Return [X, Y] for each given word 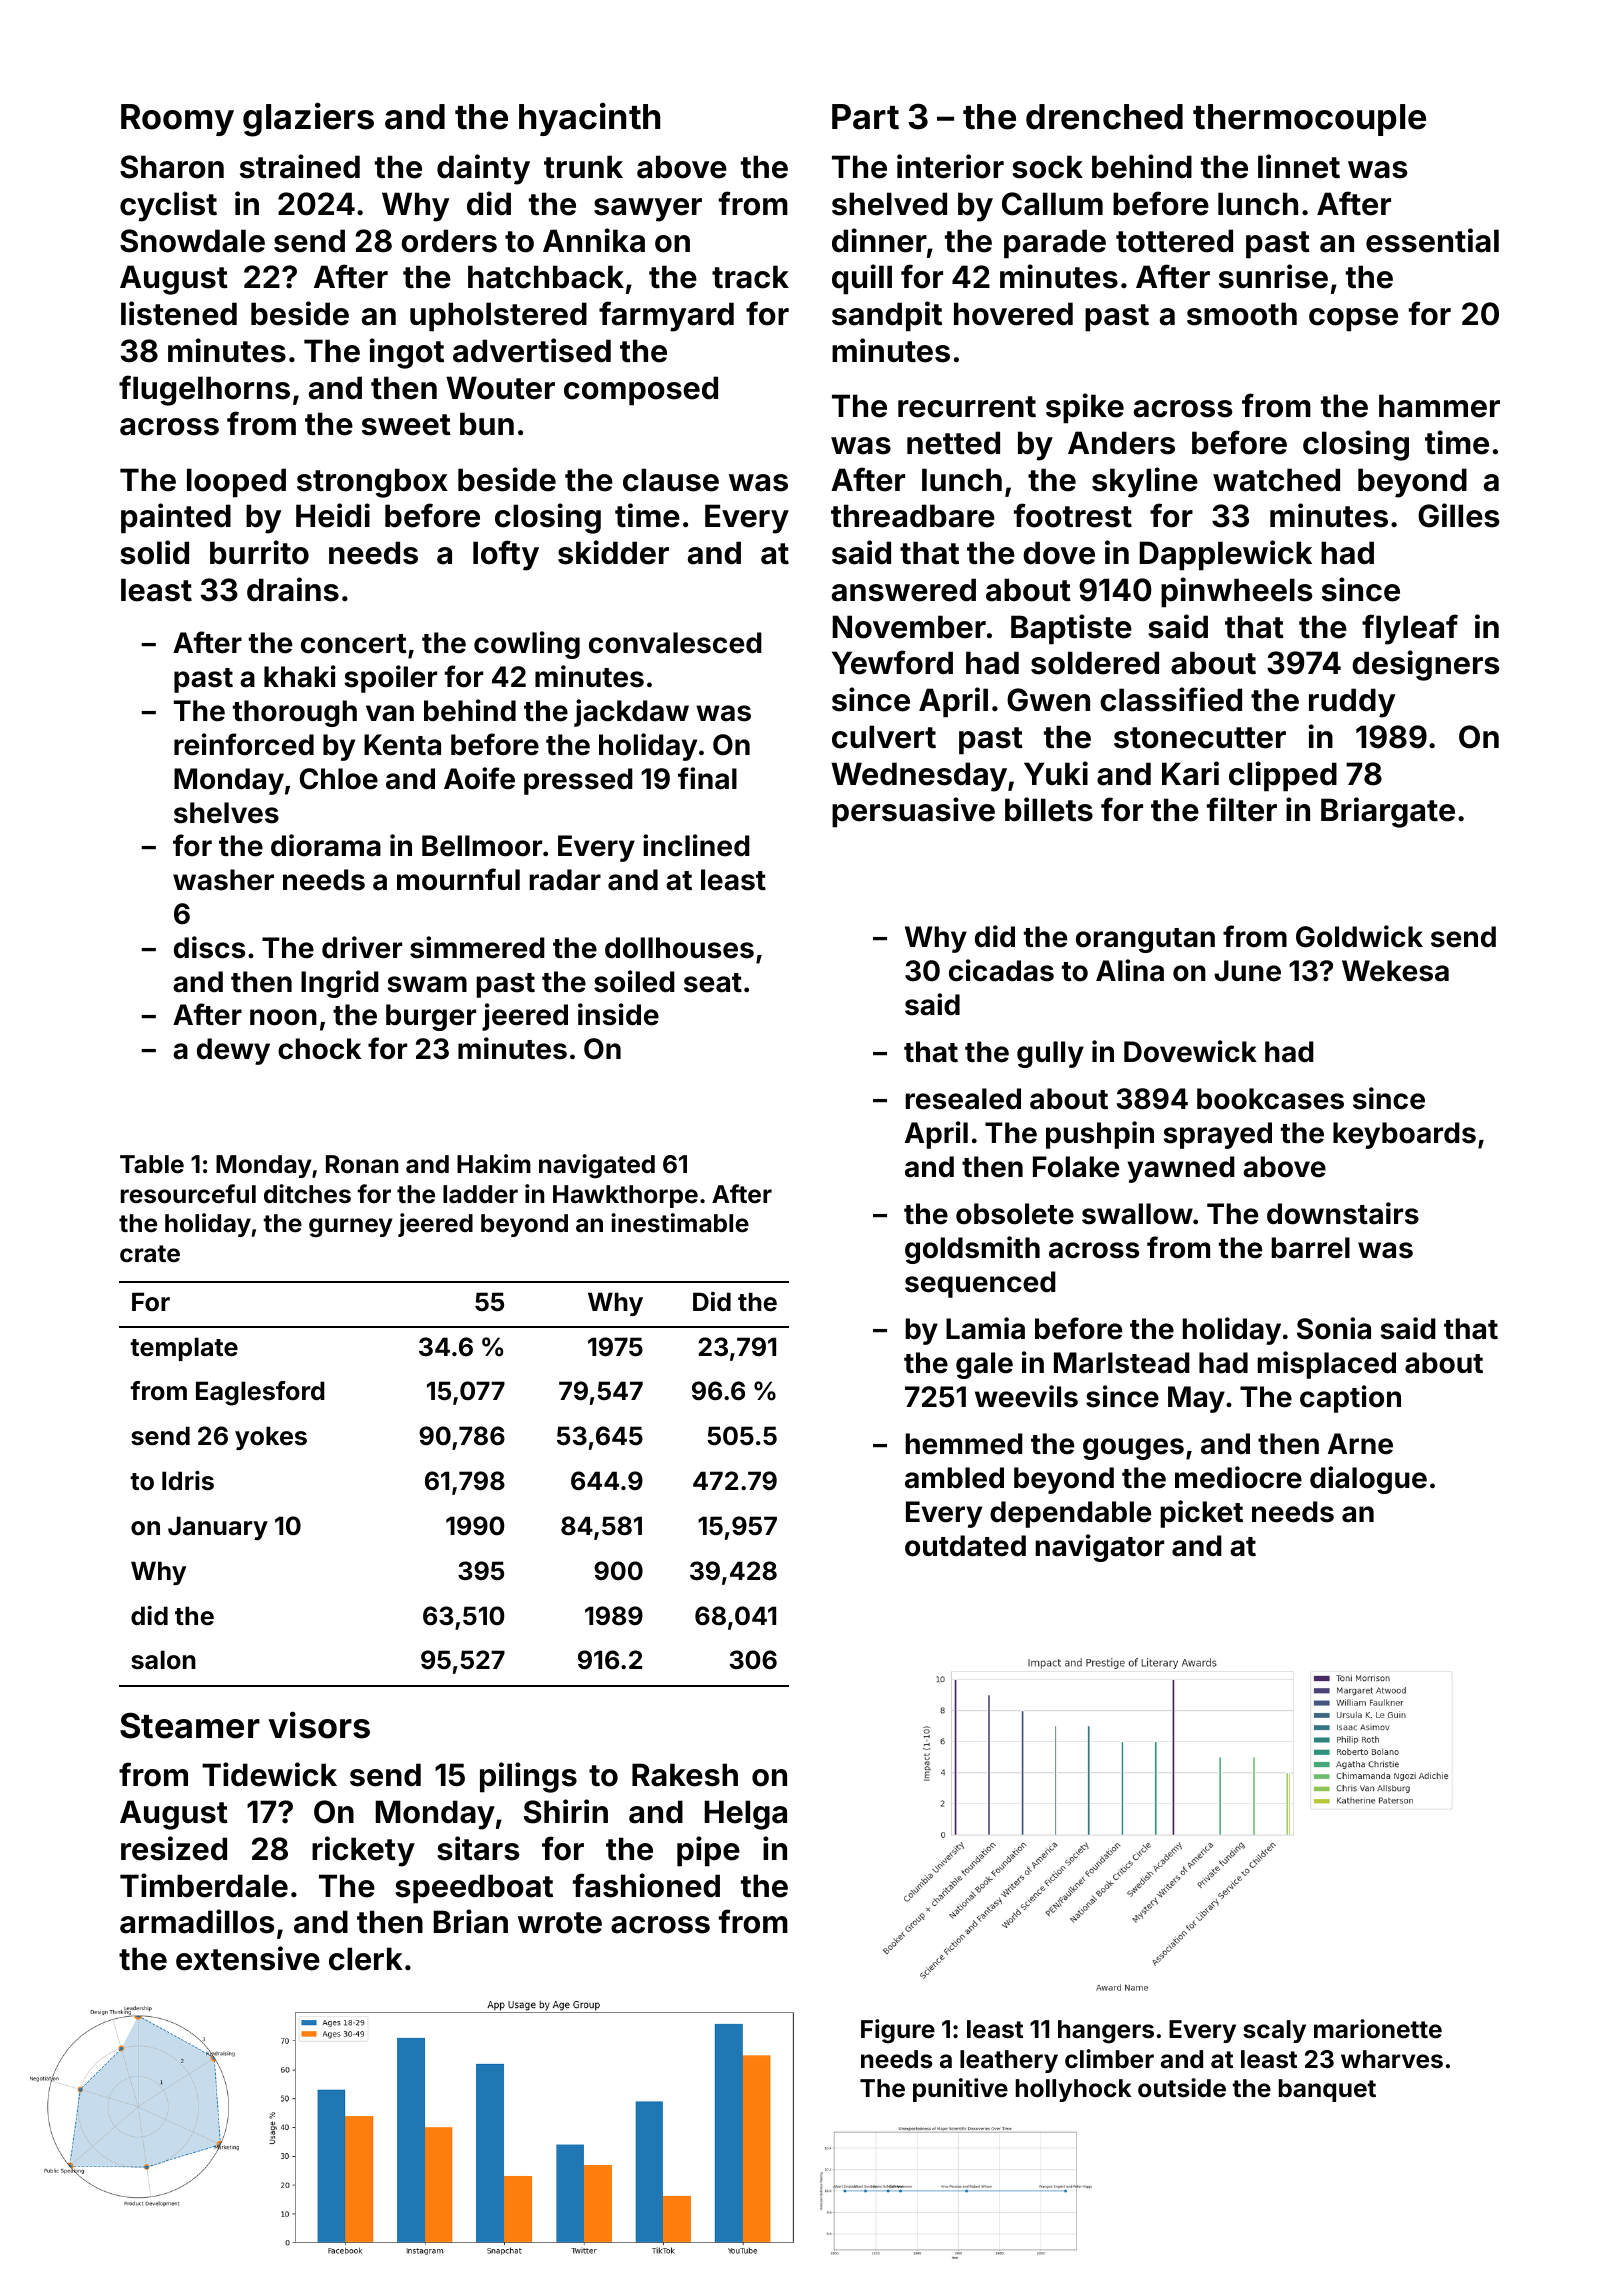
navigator [1100, 1548]
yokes [271, 1438]
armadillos [197, 1921]
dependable [1070, 1514]
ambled [954, 1478]
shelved [889, 204]
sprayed [1218, 1135]
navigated [597, 1166]
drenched [1104, 117]
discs [209, 947]
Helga [746, 1815]
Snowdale [192, 241]
